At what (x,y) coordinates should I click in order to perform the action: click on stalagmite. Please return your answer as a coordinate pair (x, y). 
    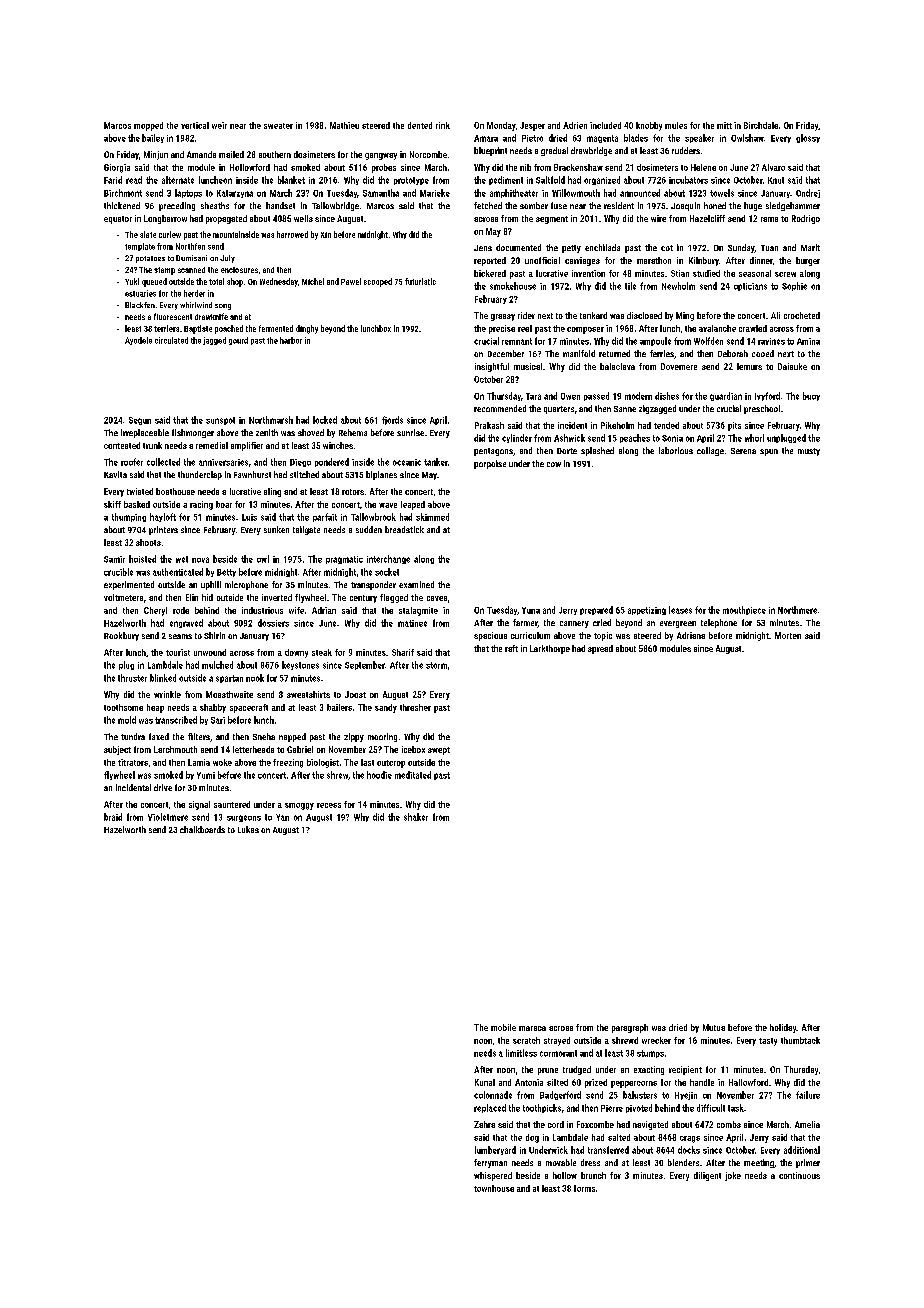
    Looking at the image, I should click on (418, 611).
